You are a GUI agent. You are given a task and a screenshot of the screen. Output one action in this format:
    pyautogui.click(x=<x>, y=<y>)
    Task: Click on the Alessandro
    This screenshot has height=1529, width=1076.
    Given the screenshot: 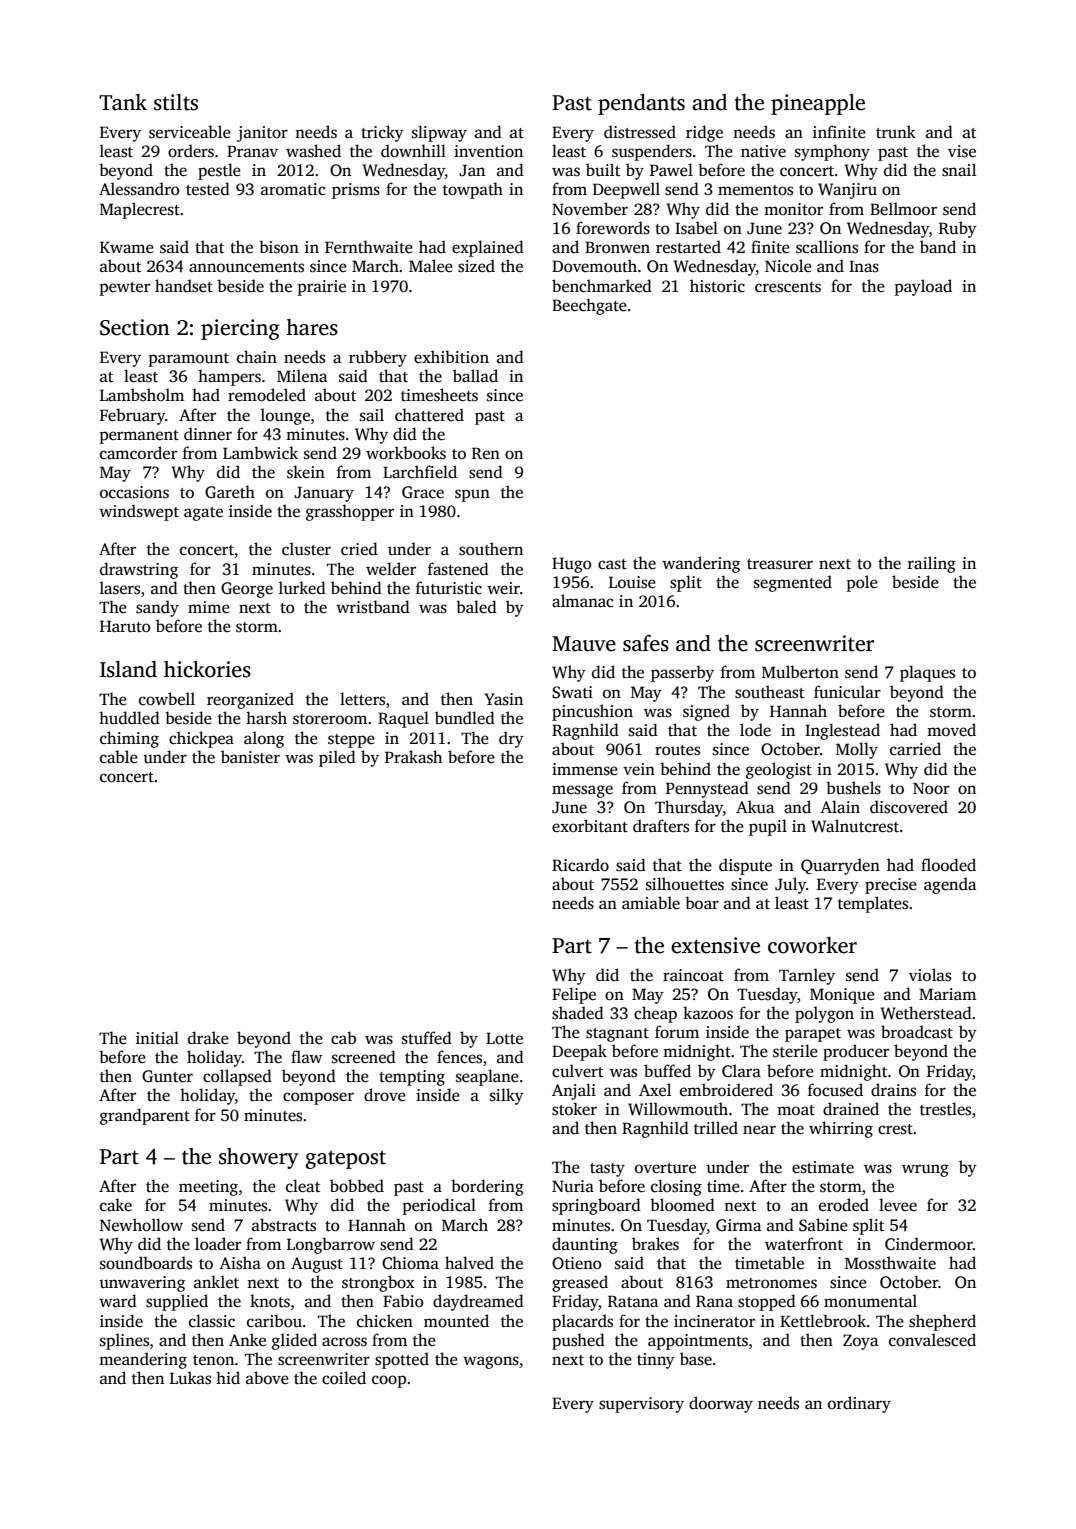 What is the action you would take?
    pyautogui.click(x=139, y=189)
